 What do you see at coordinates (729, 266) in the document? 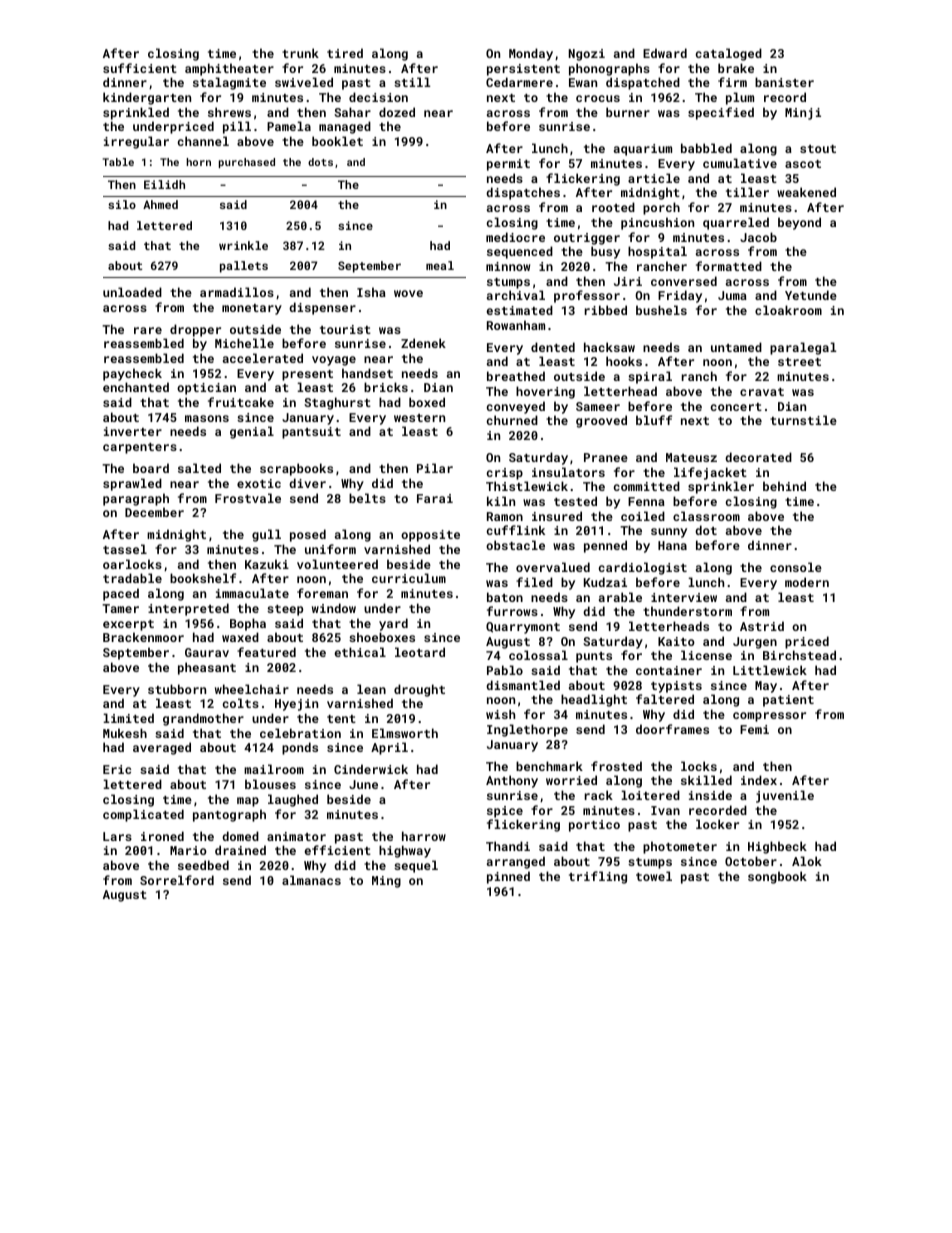
I see `formatted` at bounding box center [729, 266].
